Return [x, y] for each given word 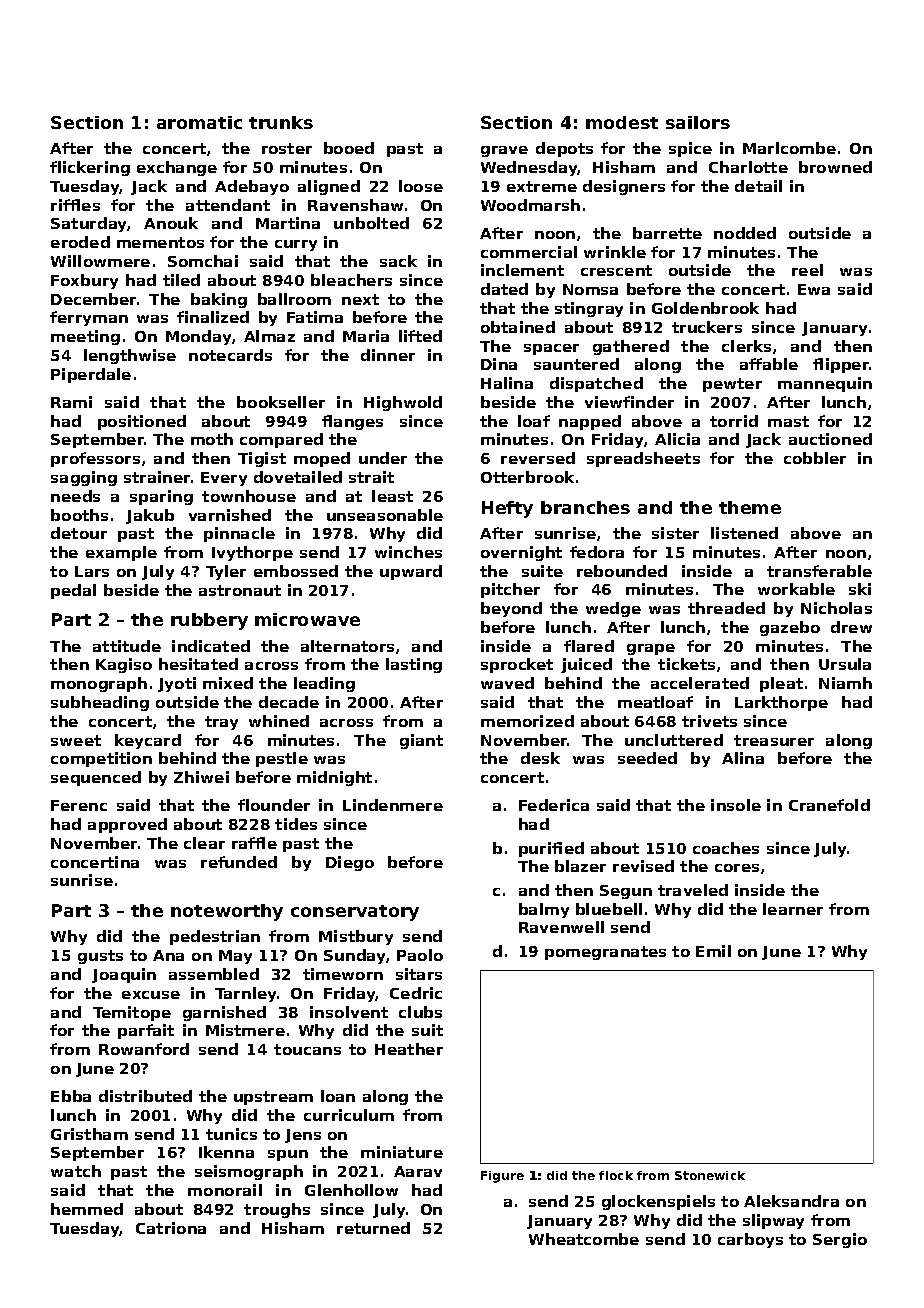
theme [750, 507]
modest [622, 122]
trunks [281, 122]
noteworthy [227, 912]
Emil [713, 951]
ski [860, 589]
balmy [544, 910]
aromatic [199, 122]
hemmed [87, 1209]
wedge [613, 609]
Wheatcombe [584, 1239]
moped [322, 459]
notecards [230, 355]
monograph [99, 684]
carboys [750, 1240]
